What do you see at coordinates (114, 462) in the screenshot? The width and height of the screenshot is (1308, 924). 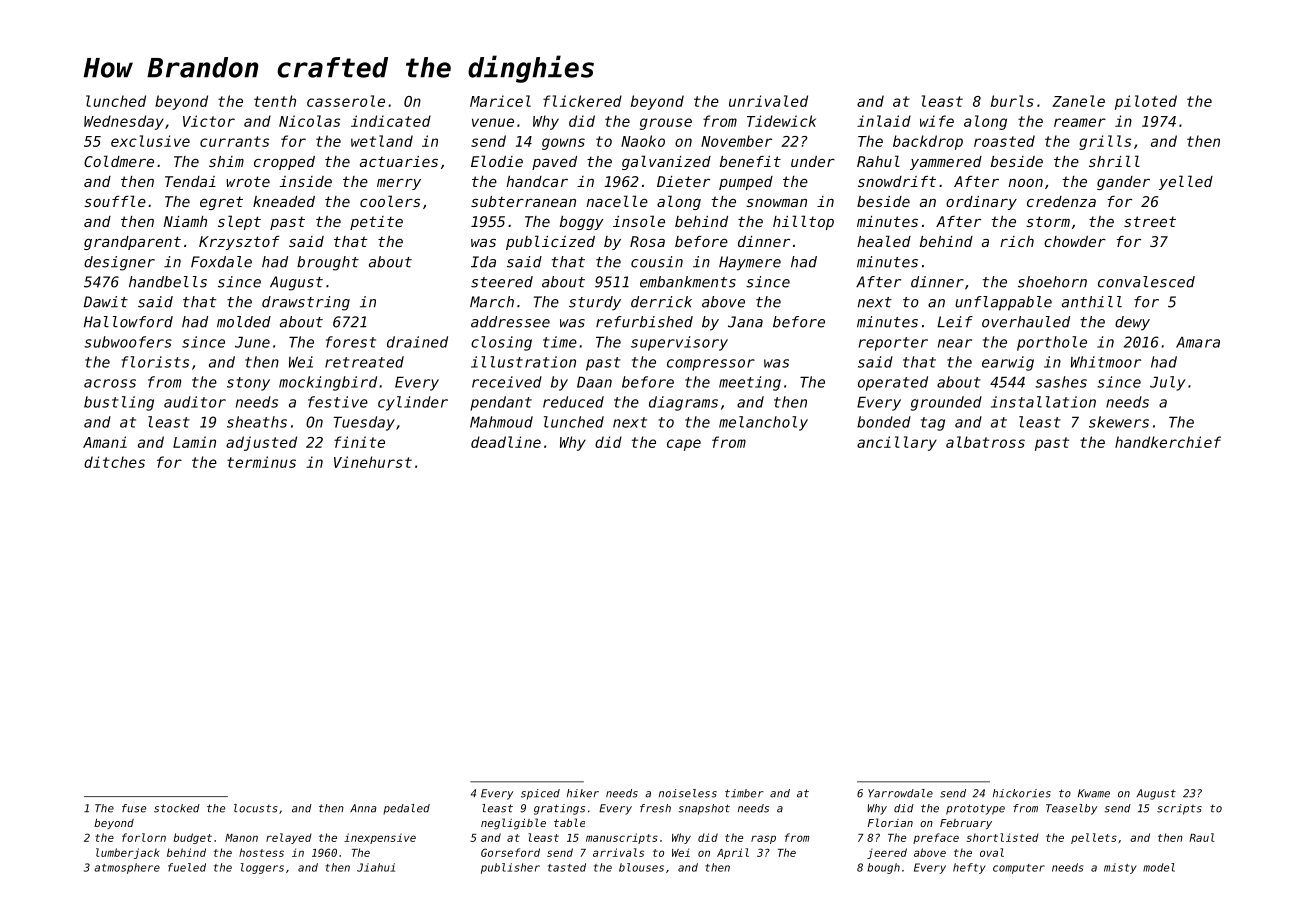 I see `ditches` at bounding box center [114, 462].
